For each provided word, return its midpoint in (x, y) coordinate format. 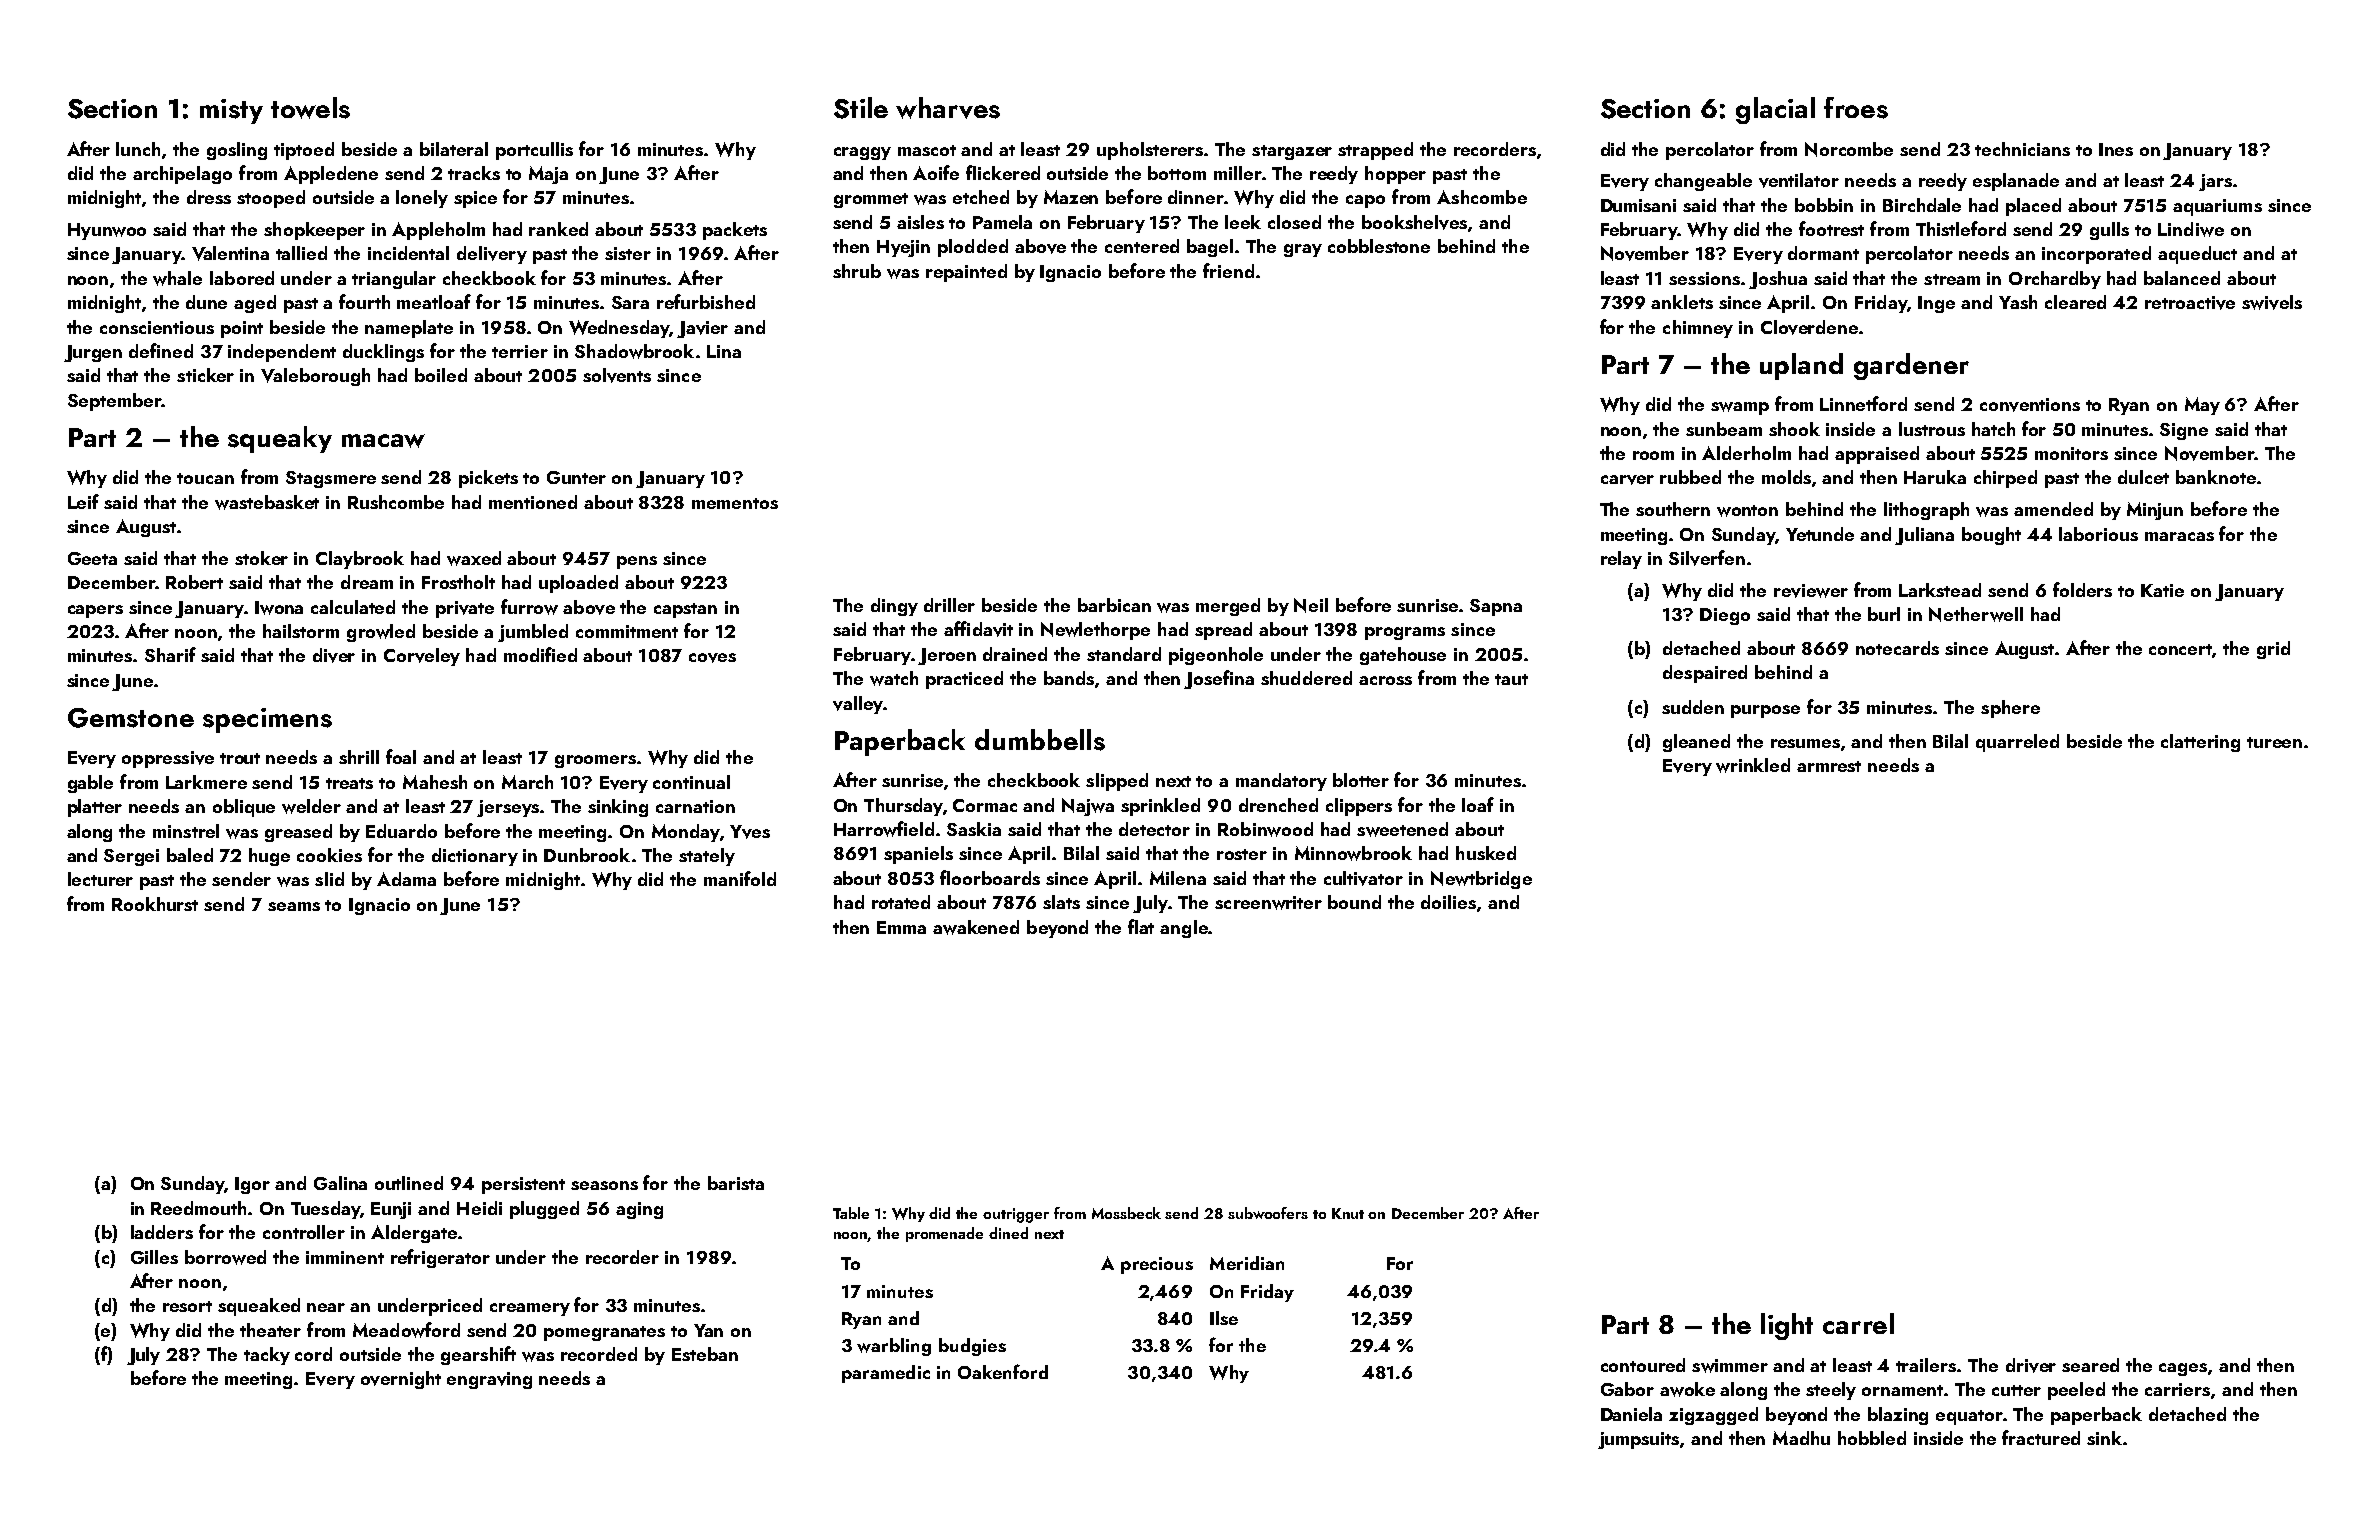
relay (1621, 560)
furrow (529, 607)
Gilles (154, 1257)
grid (2273, 650)
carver (1627, 480)
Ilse (1224, 1318)
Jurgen (93, 353)
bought (1991, 536)
